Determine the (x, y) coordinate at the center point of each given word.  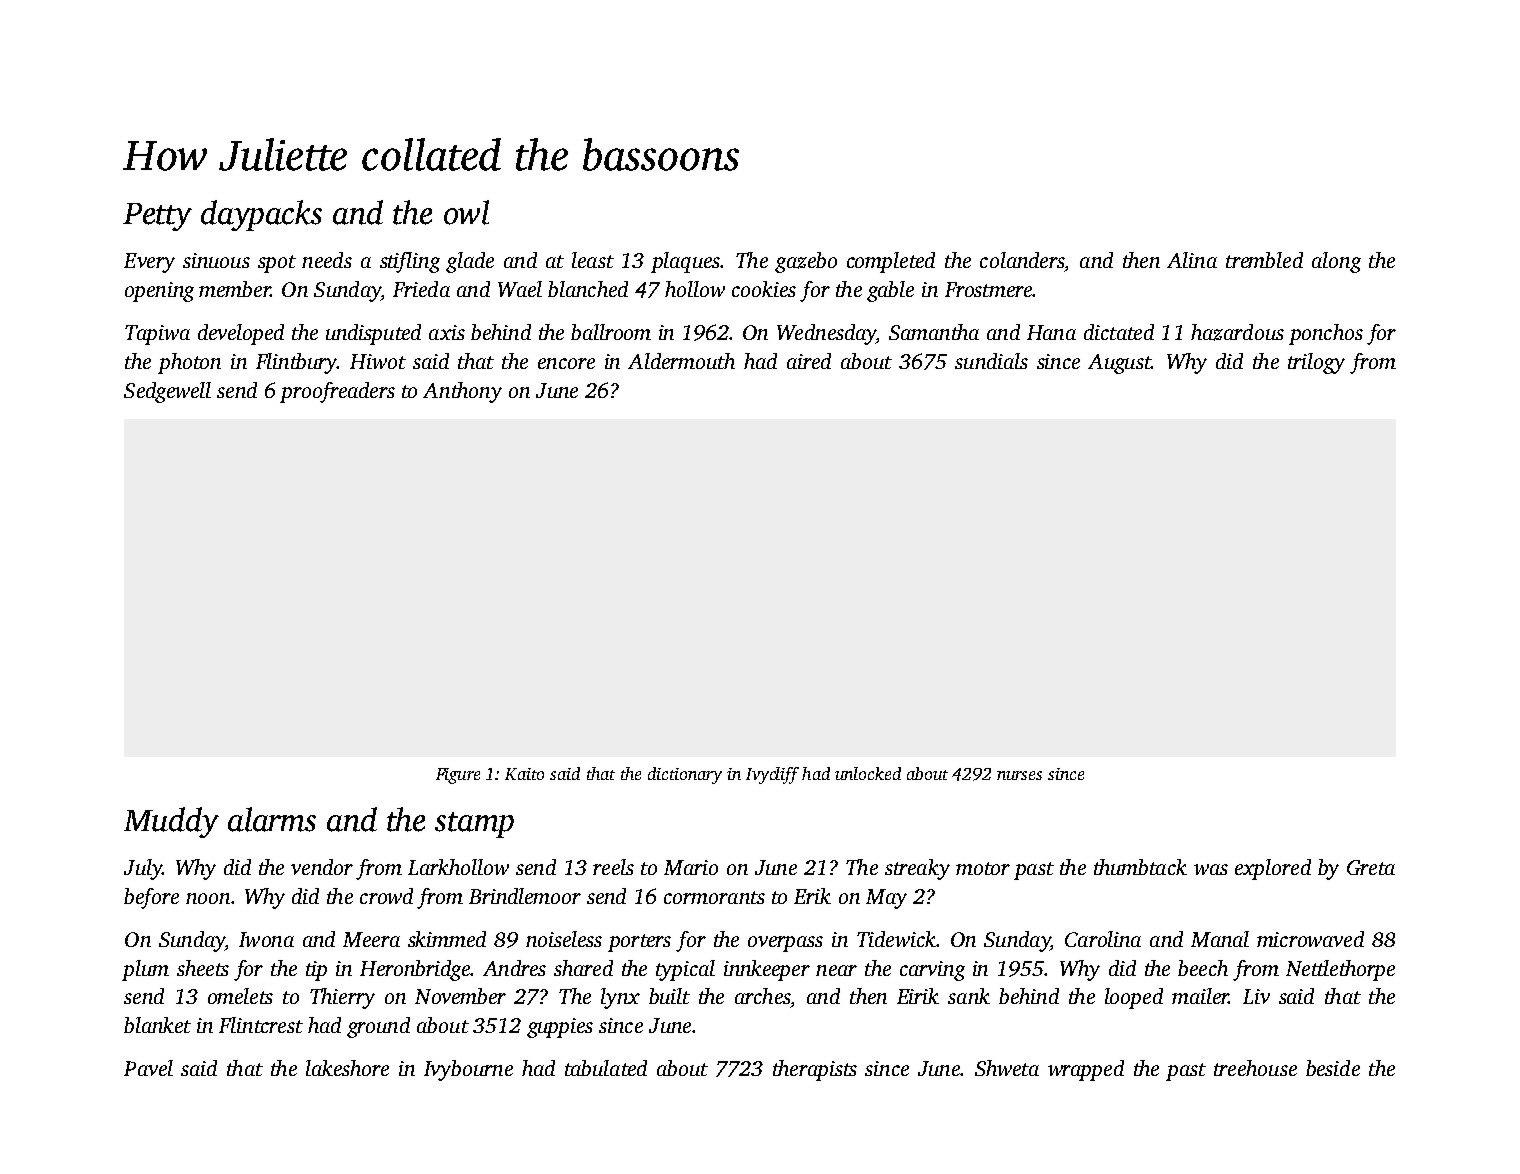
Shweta (1007, 1068)
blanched (588, 289)
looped (1134, 998)
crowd (386, 896)
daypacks (261, 215)
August (1119, 364)
